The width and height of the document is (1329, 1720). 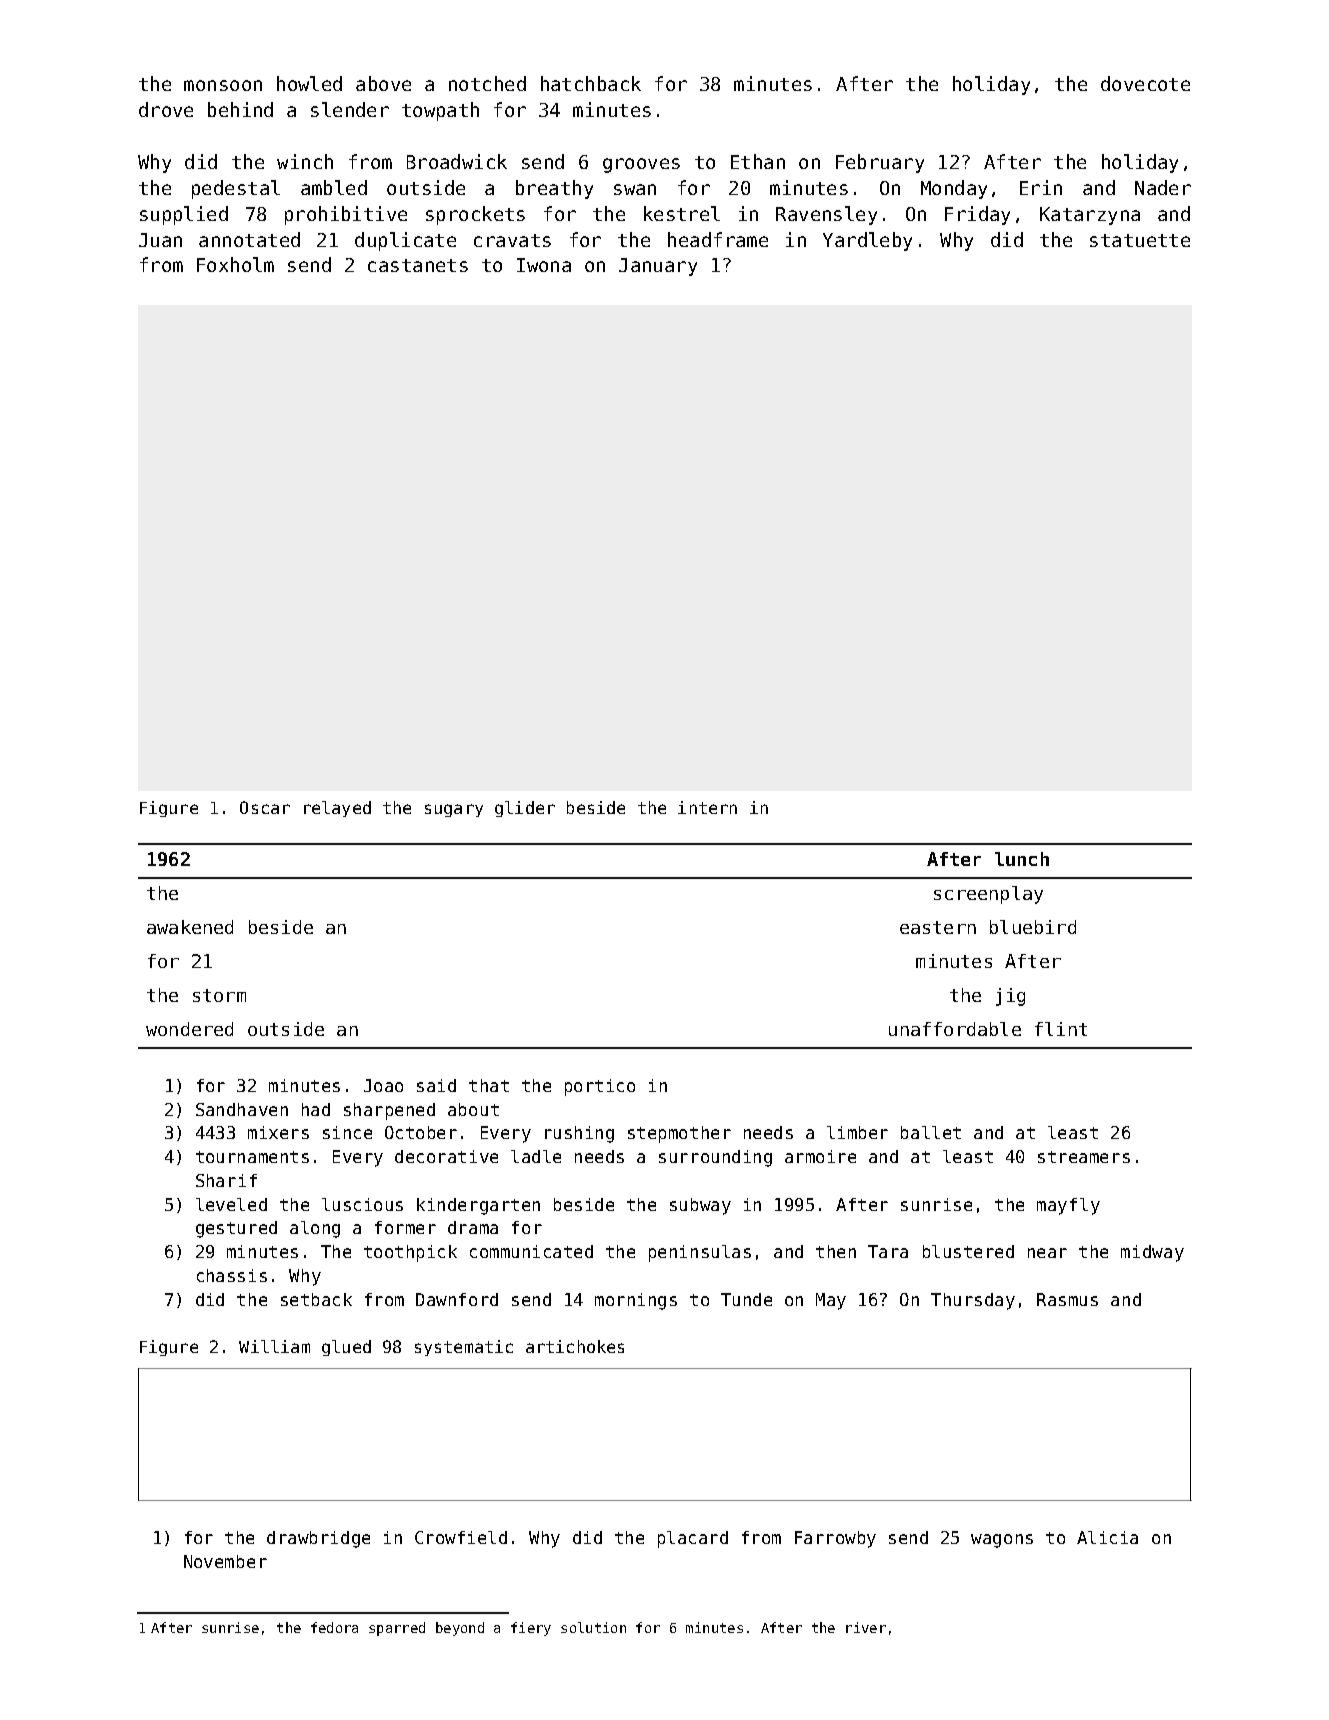 What do you see at coordinates (973, 1301) in the document?
I see `Thursday` at bounding box center [973, 1301].
